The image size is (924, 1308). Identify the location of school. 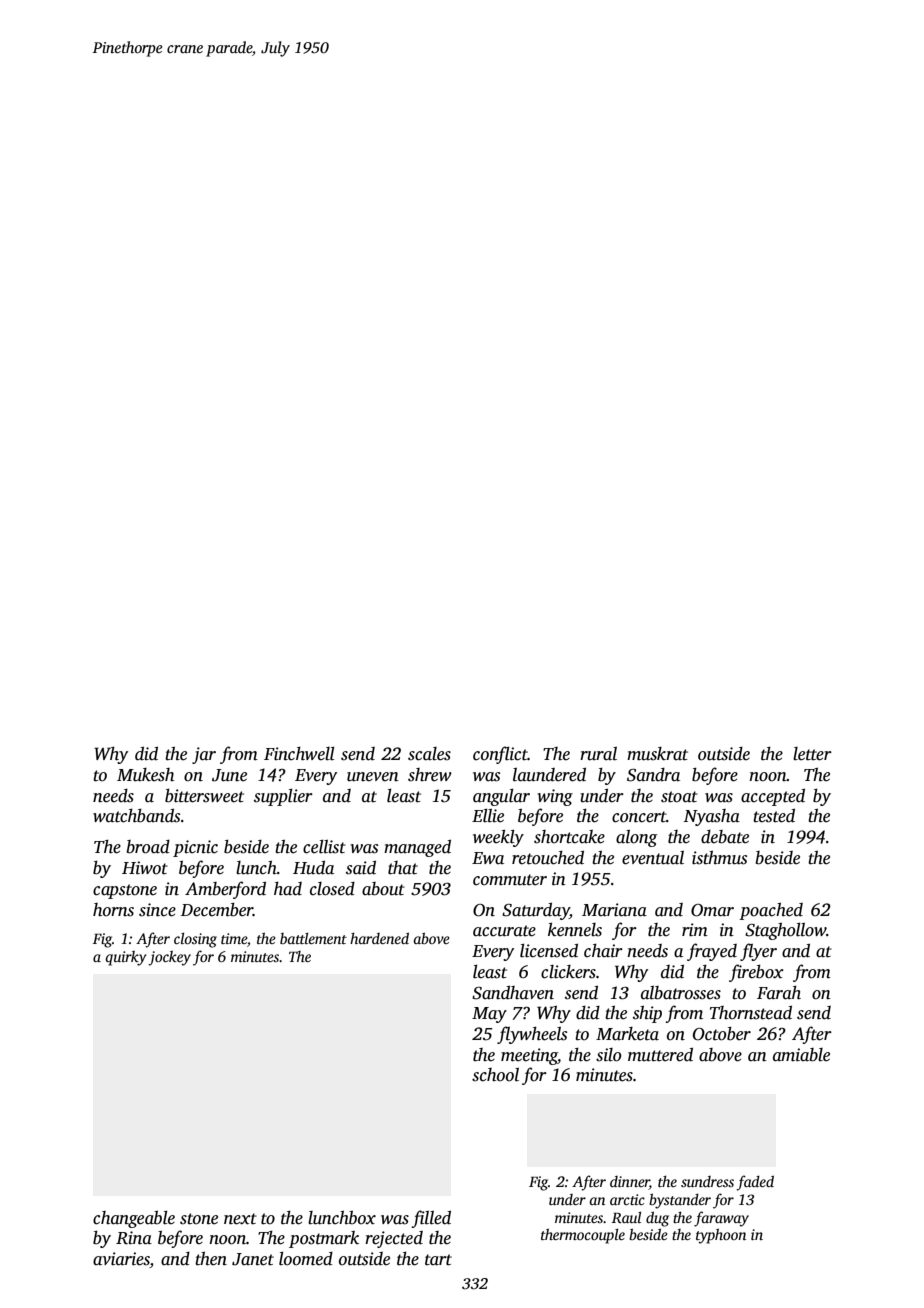
(495, 1075).
